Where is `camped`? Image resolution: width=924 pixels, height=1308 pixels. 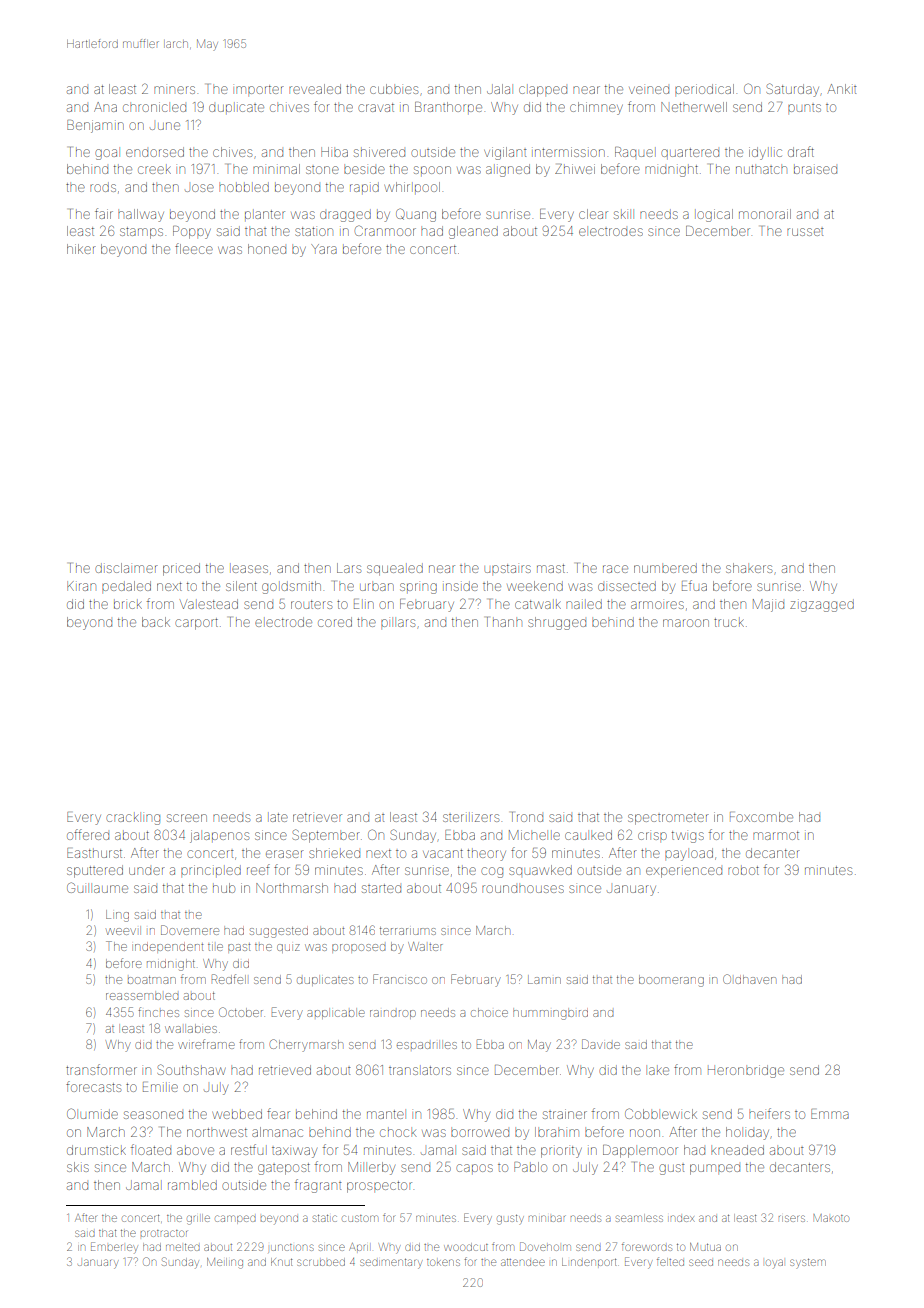 camped is located at coordinates (235, 1219).
